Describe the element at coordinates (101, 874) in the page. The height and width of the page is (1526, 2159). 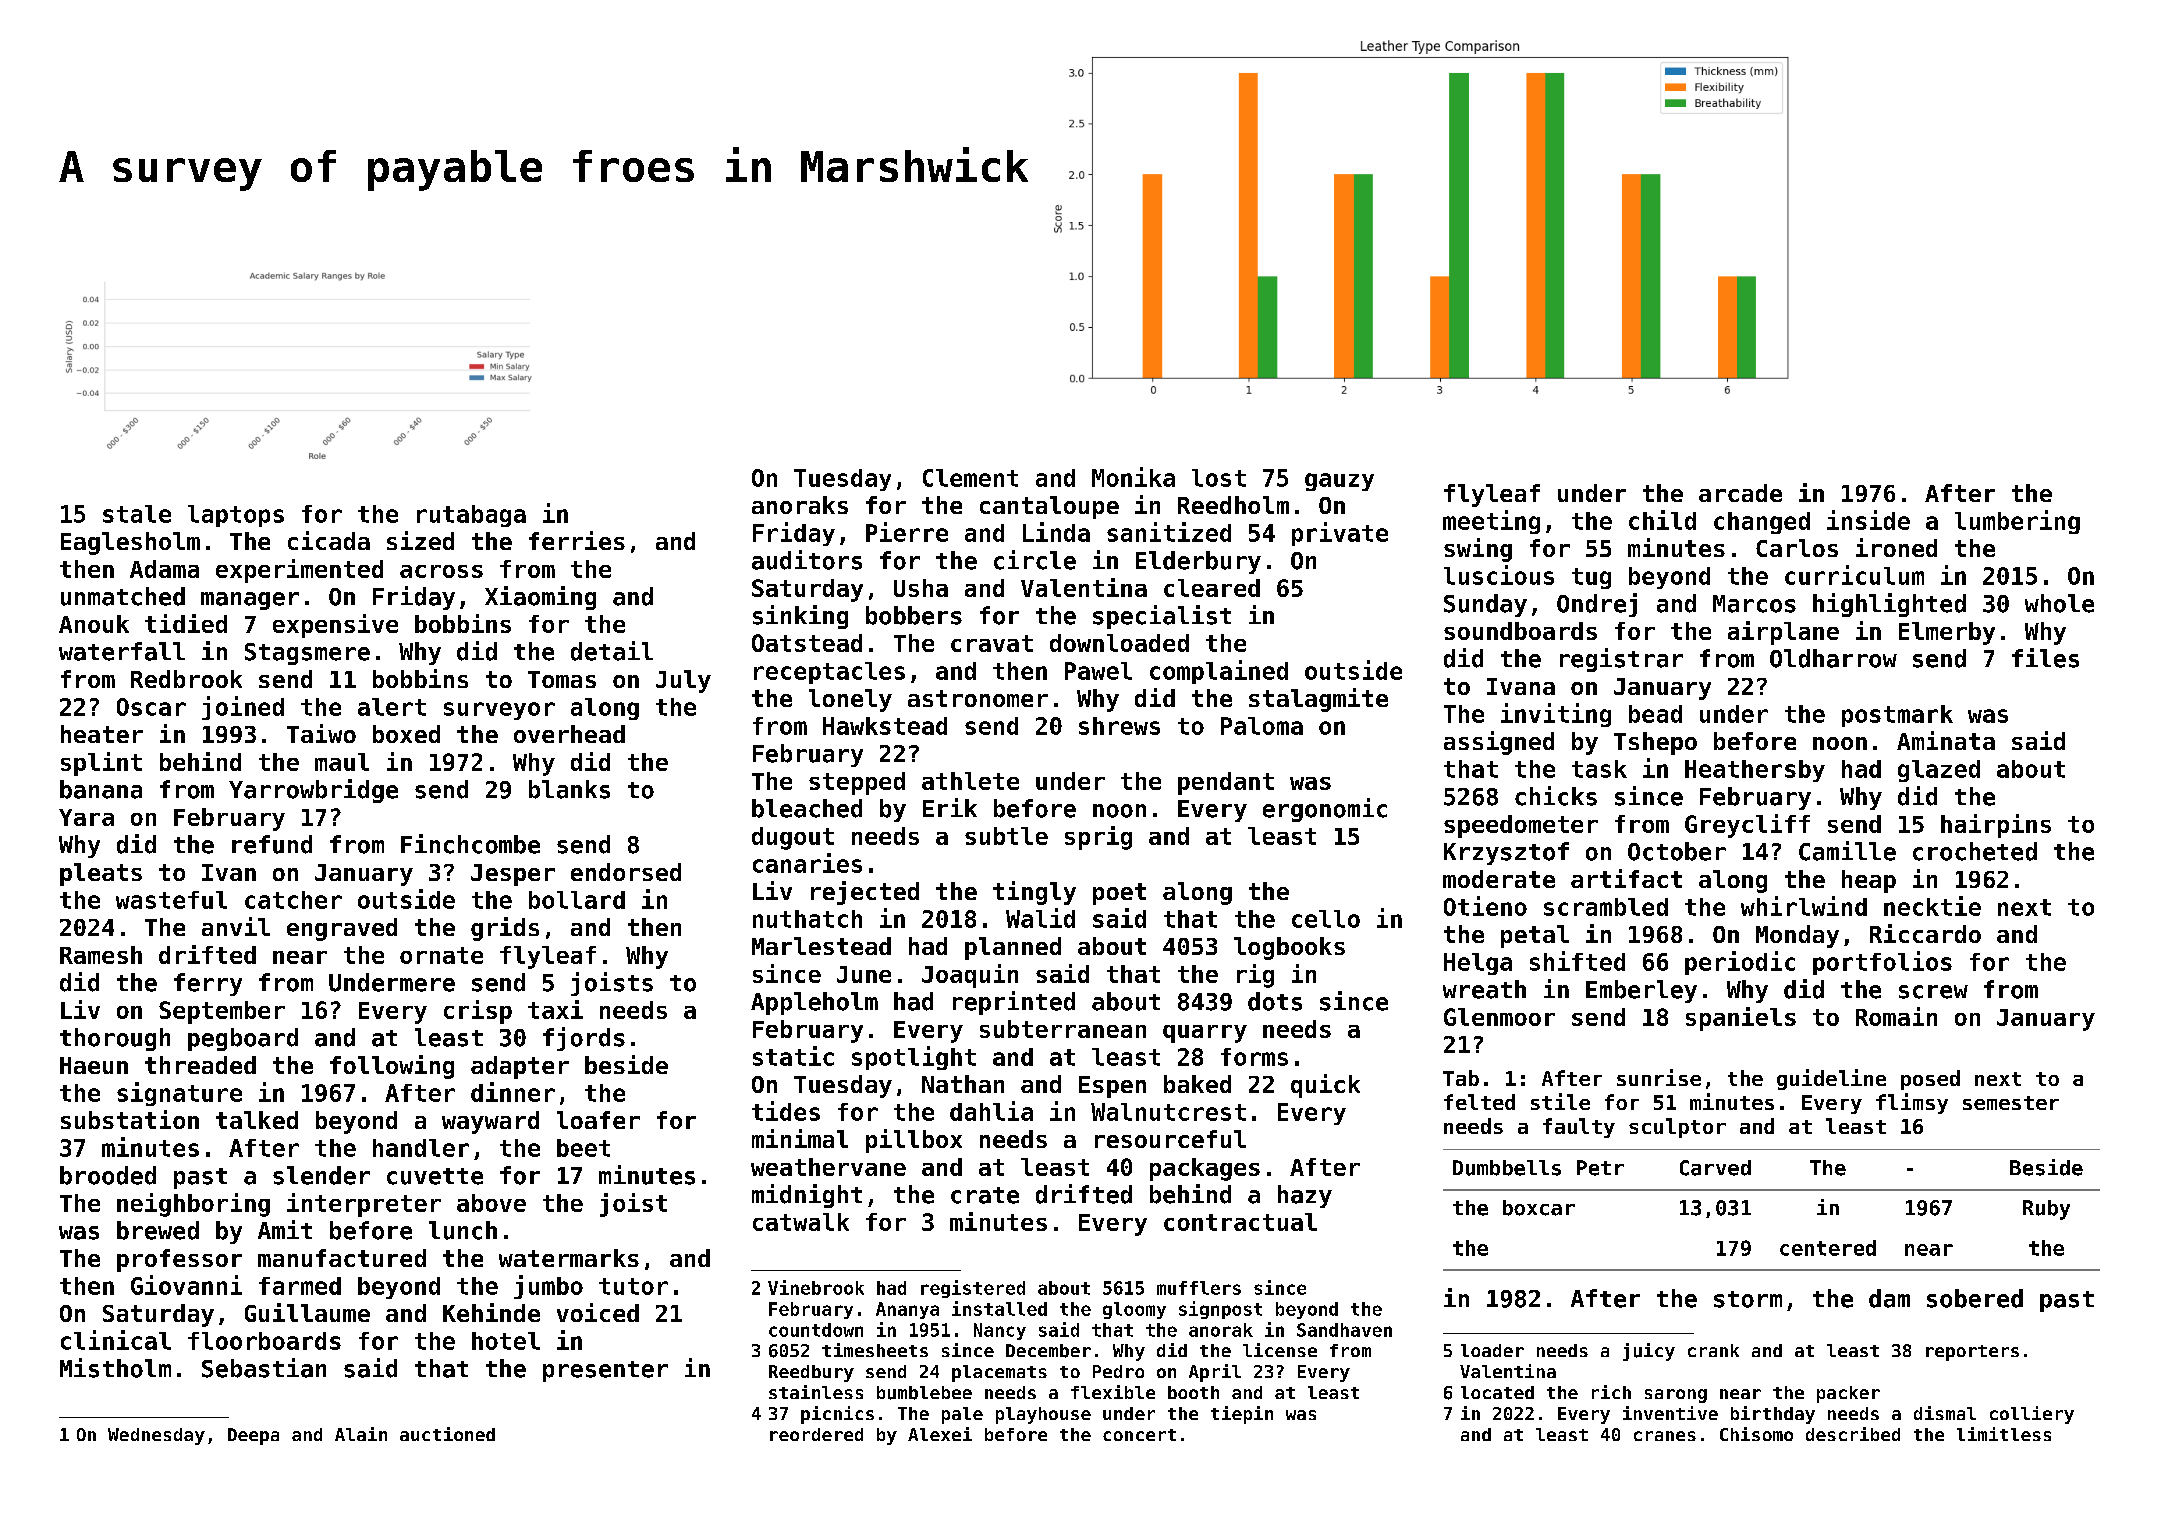
I see `pleats` at that location.
